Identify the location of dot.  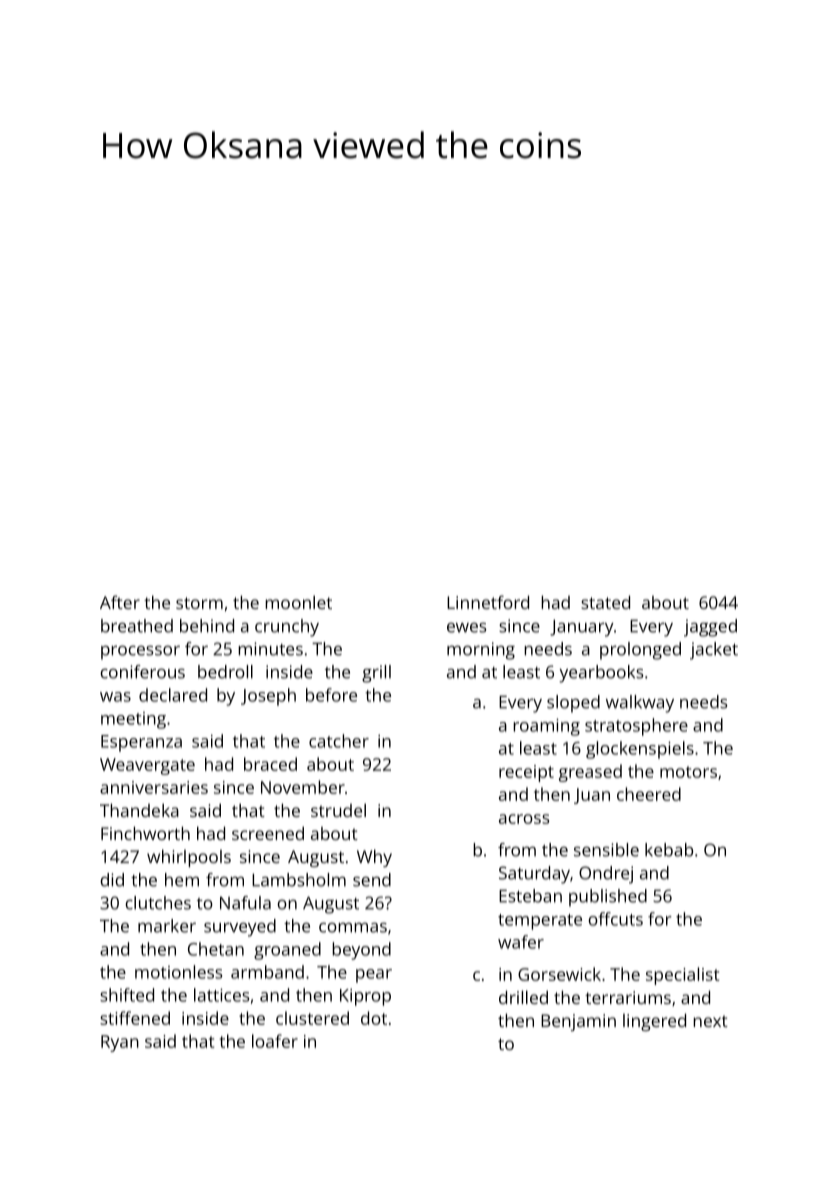
(374, 1018).
